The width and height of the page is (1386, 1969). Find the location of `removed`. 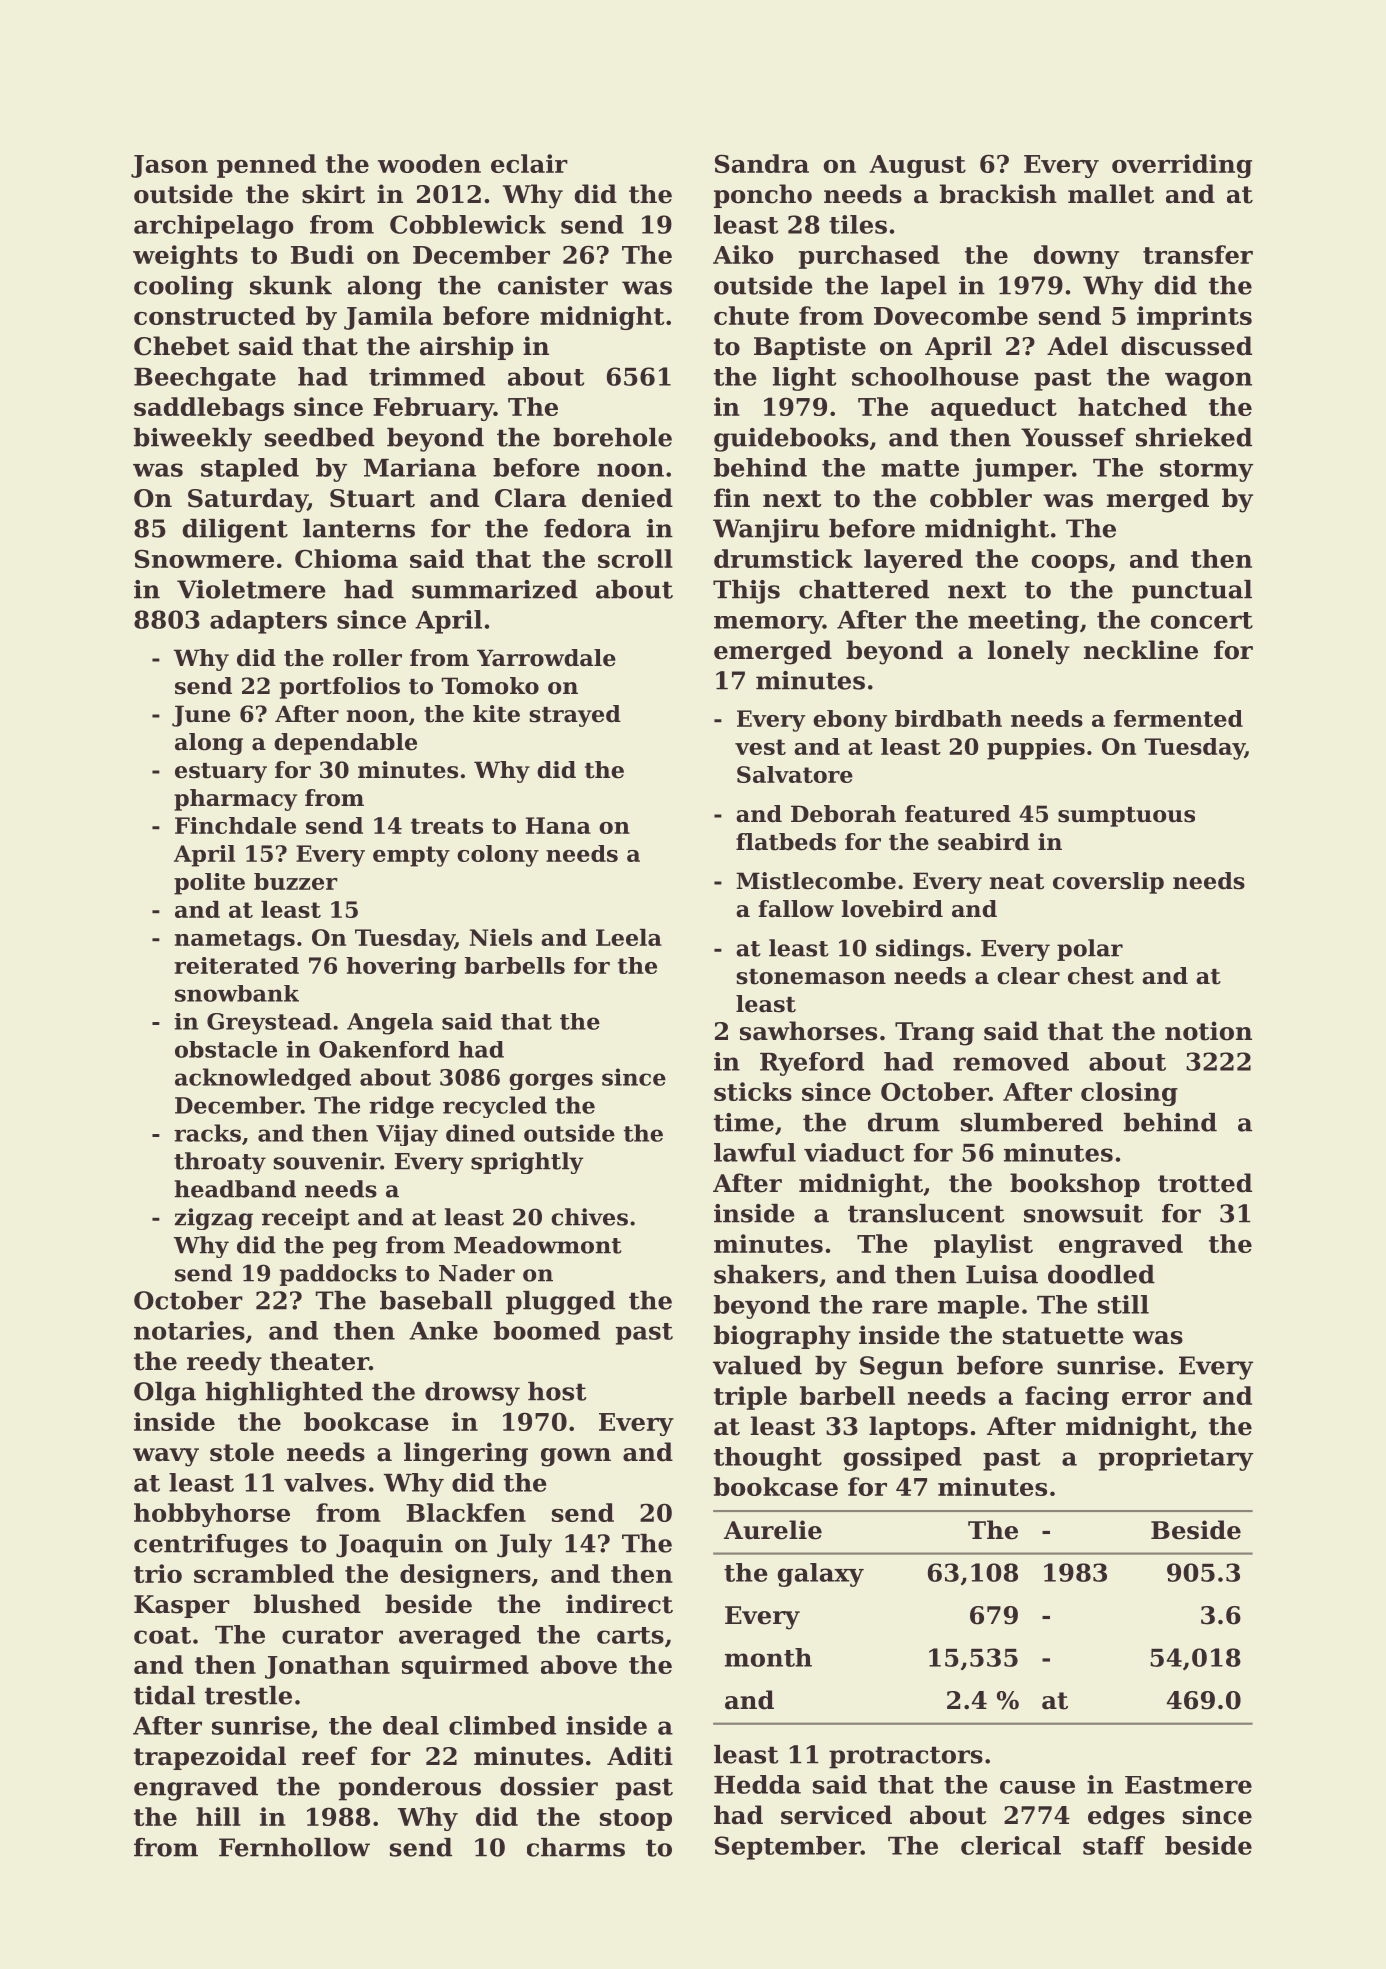

removed is located at coordinates (1011, 1061).
